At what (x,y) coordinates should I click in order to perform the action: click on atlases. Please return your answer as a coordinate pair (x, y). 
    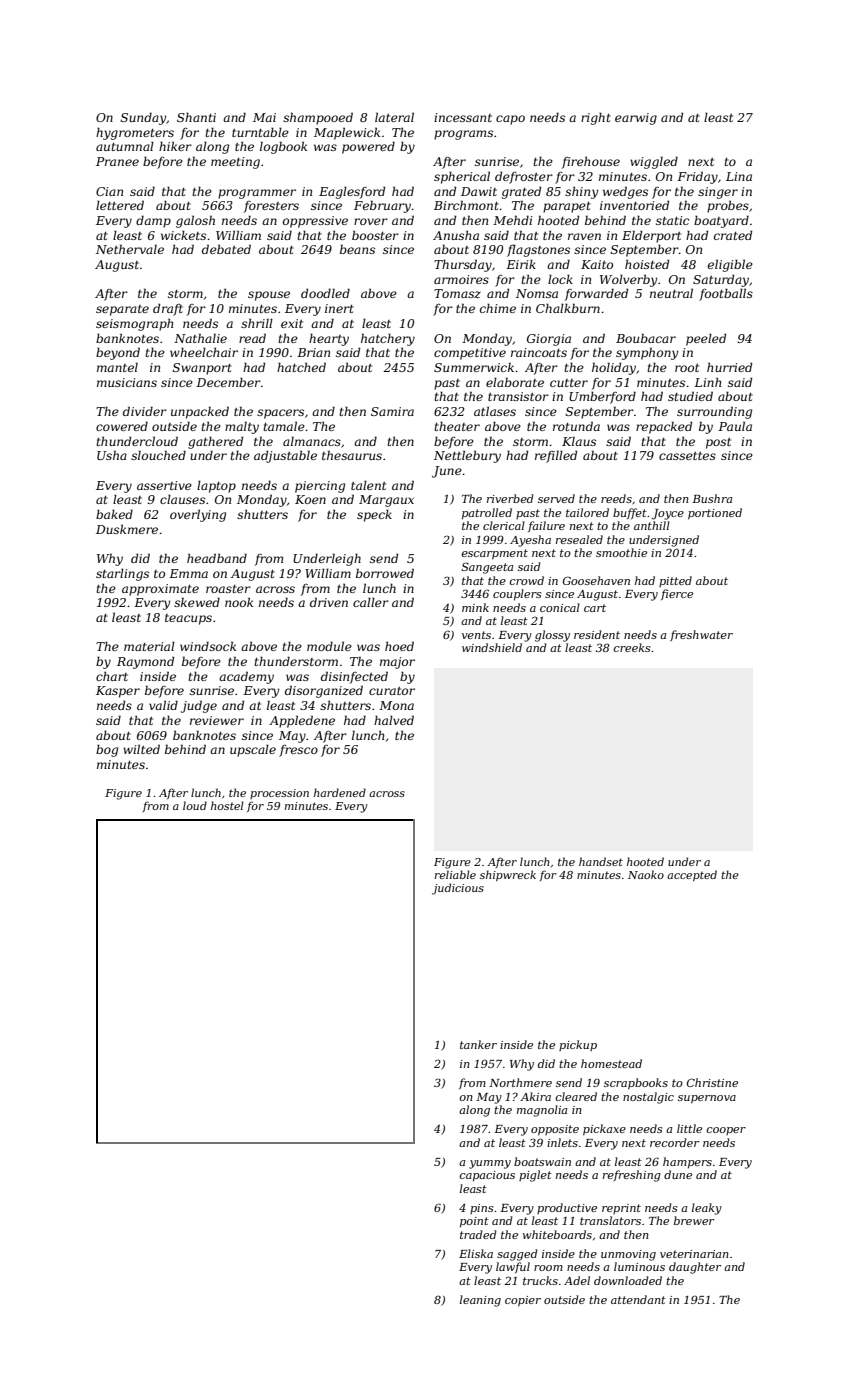
    Looking at the image, I should click on (495, 411).
